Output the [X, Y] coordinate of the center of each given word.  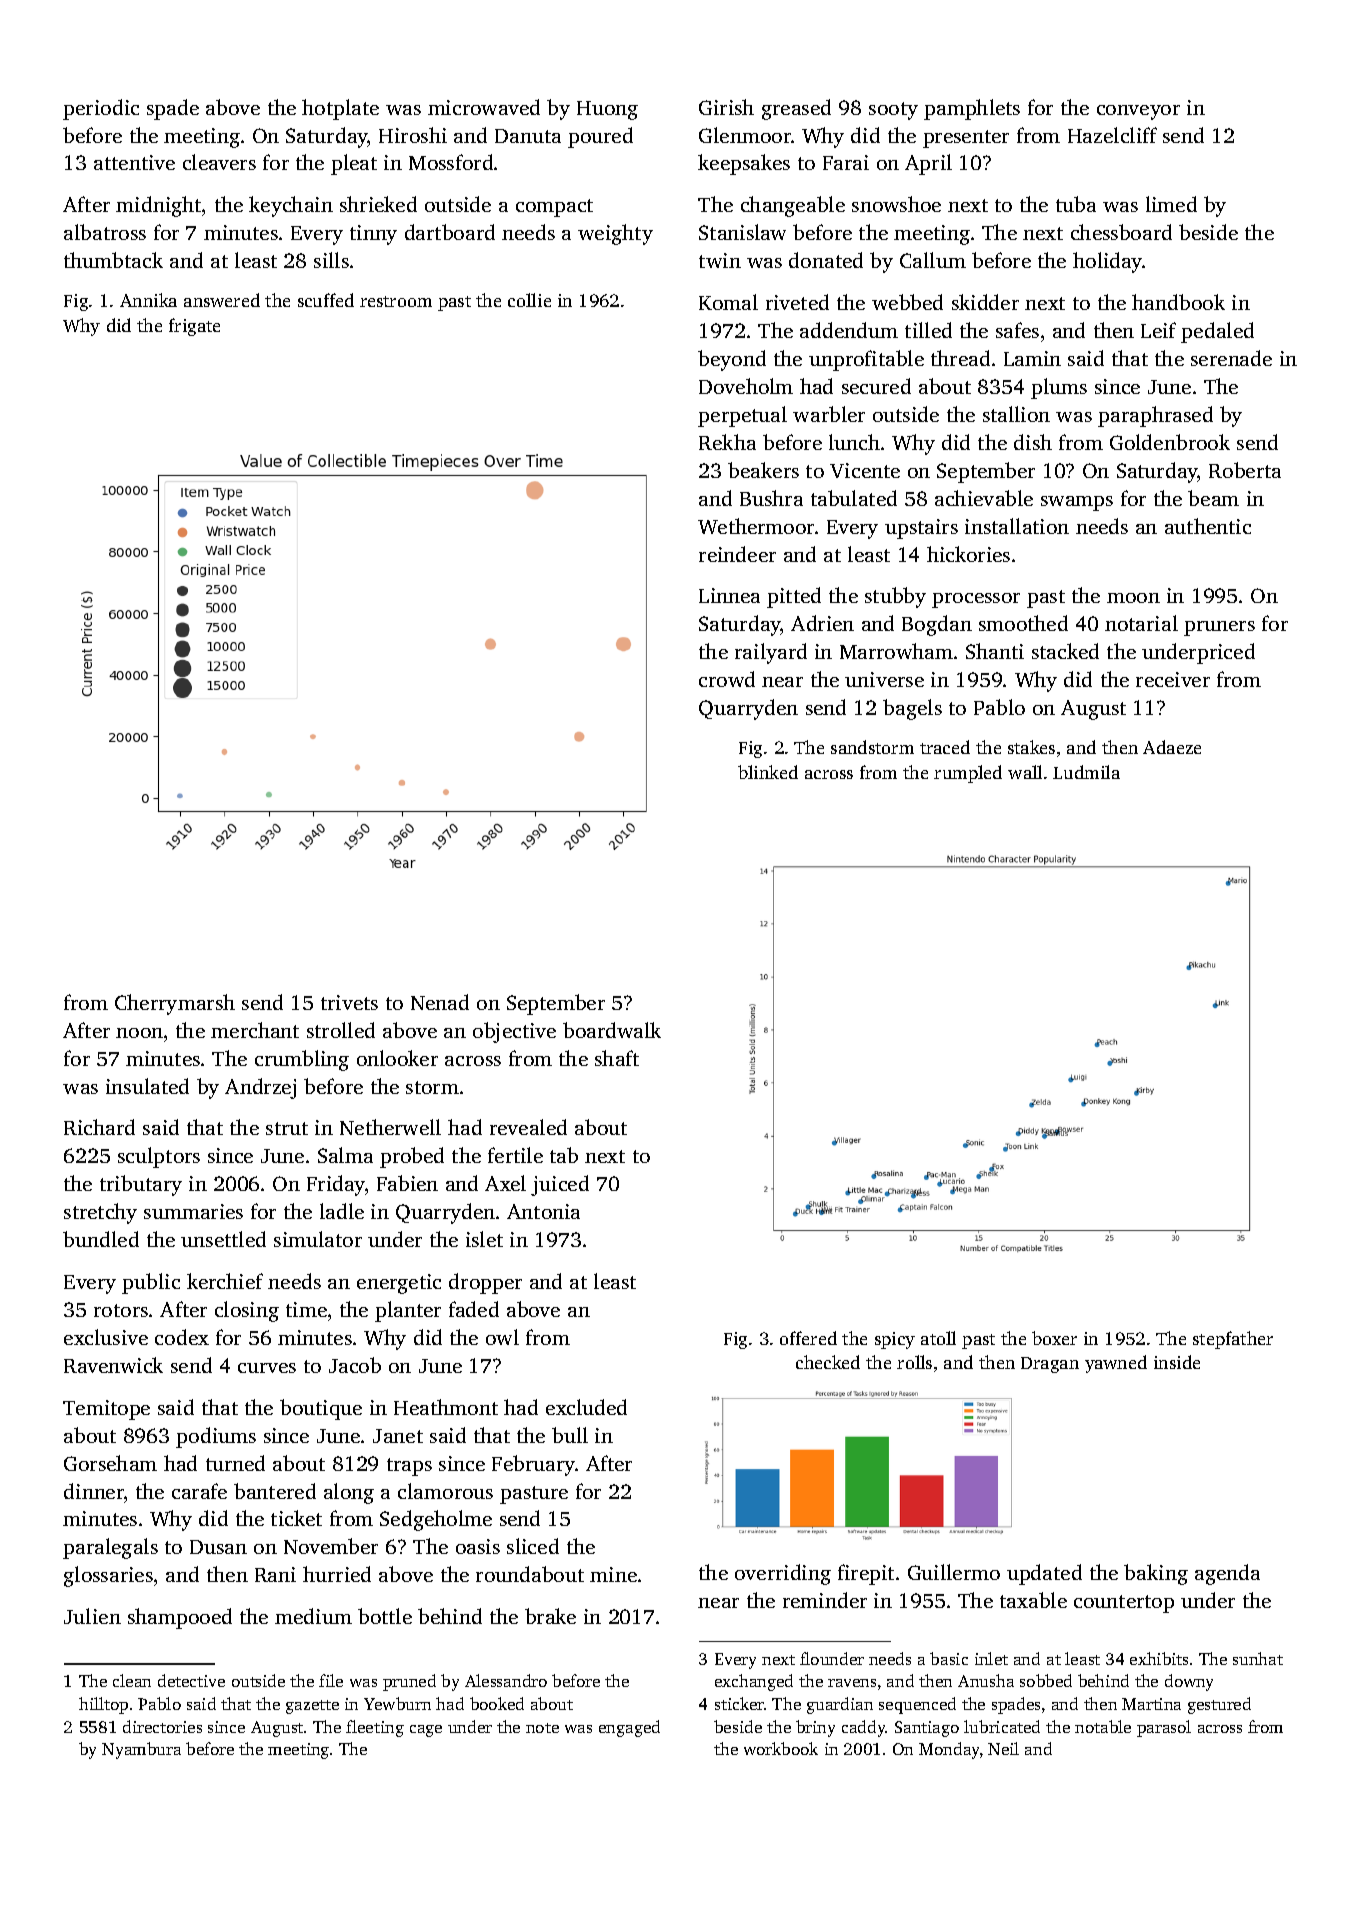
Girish [726, 107]
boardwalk [612, 1030]
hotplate [340, 109]
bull [570, 1435]
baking [1156, 1574]
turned [235, 1463]
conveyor [1138, 112]
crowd [727, 679]
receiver [1173, 679]
